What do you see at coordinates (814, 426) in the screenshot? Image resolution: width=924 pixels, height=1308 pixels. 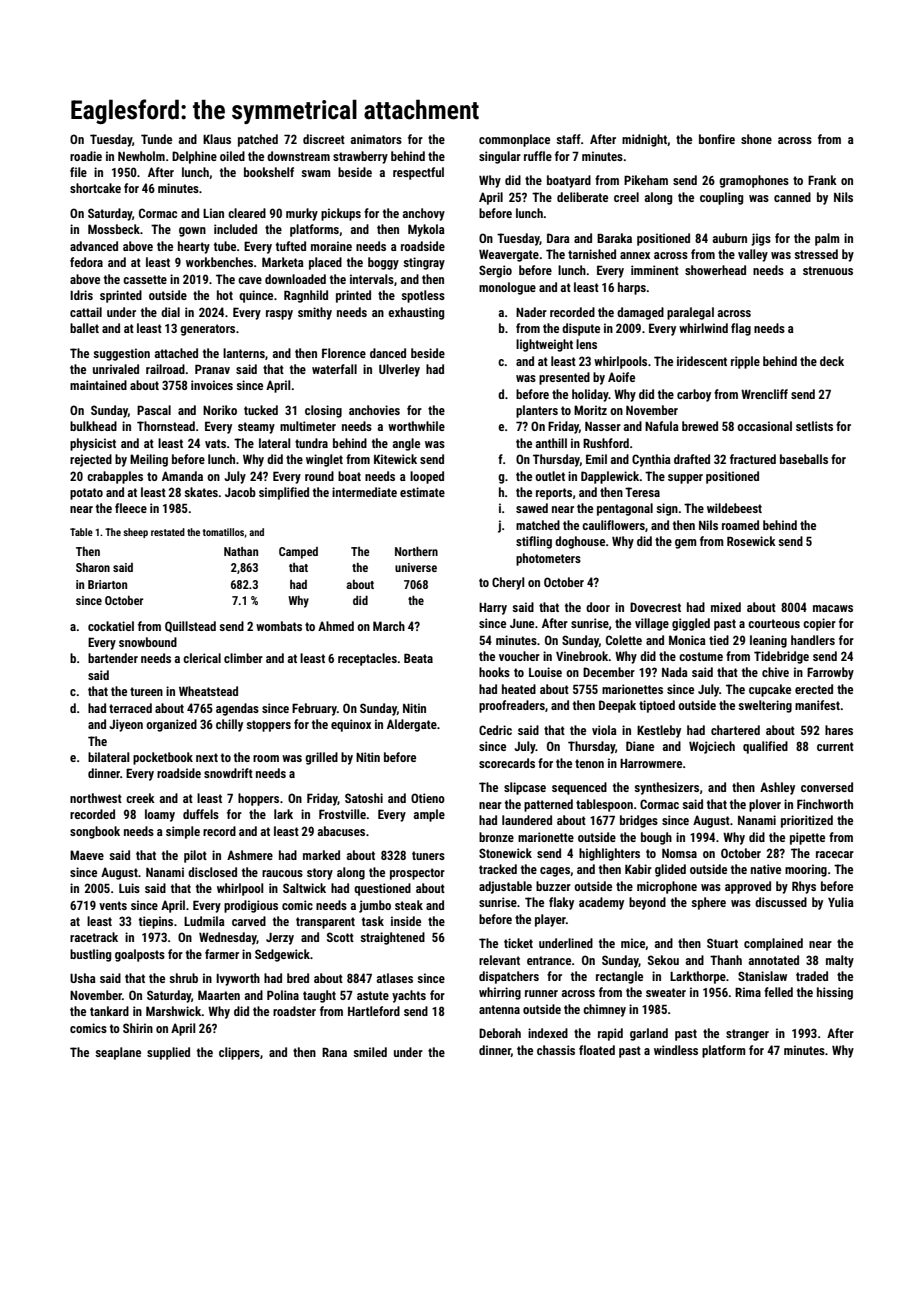 I see `setlists` at bounding box center [814, 426].
